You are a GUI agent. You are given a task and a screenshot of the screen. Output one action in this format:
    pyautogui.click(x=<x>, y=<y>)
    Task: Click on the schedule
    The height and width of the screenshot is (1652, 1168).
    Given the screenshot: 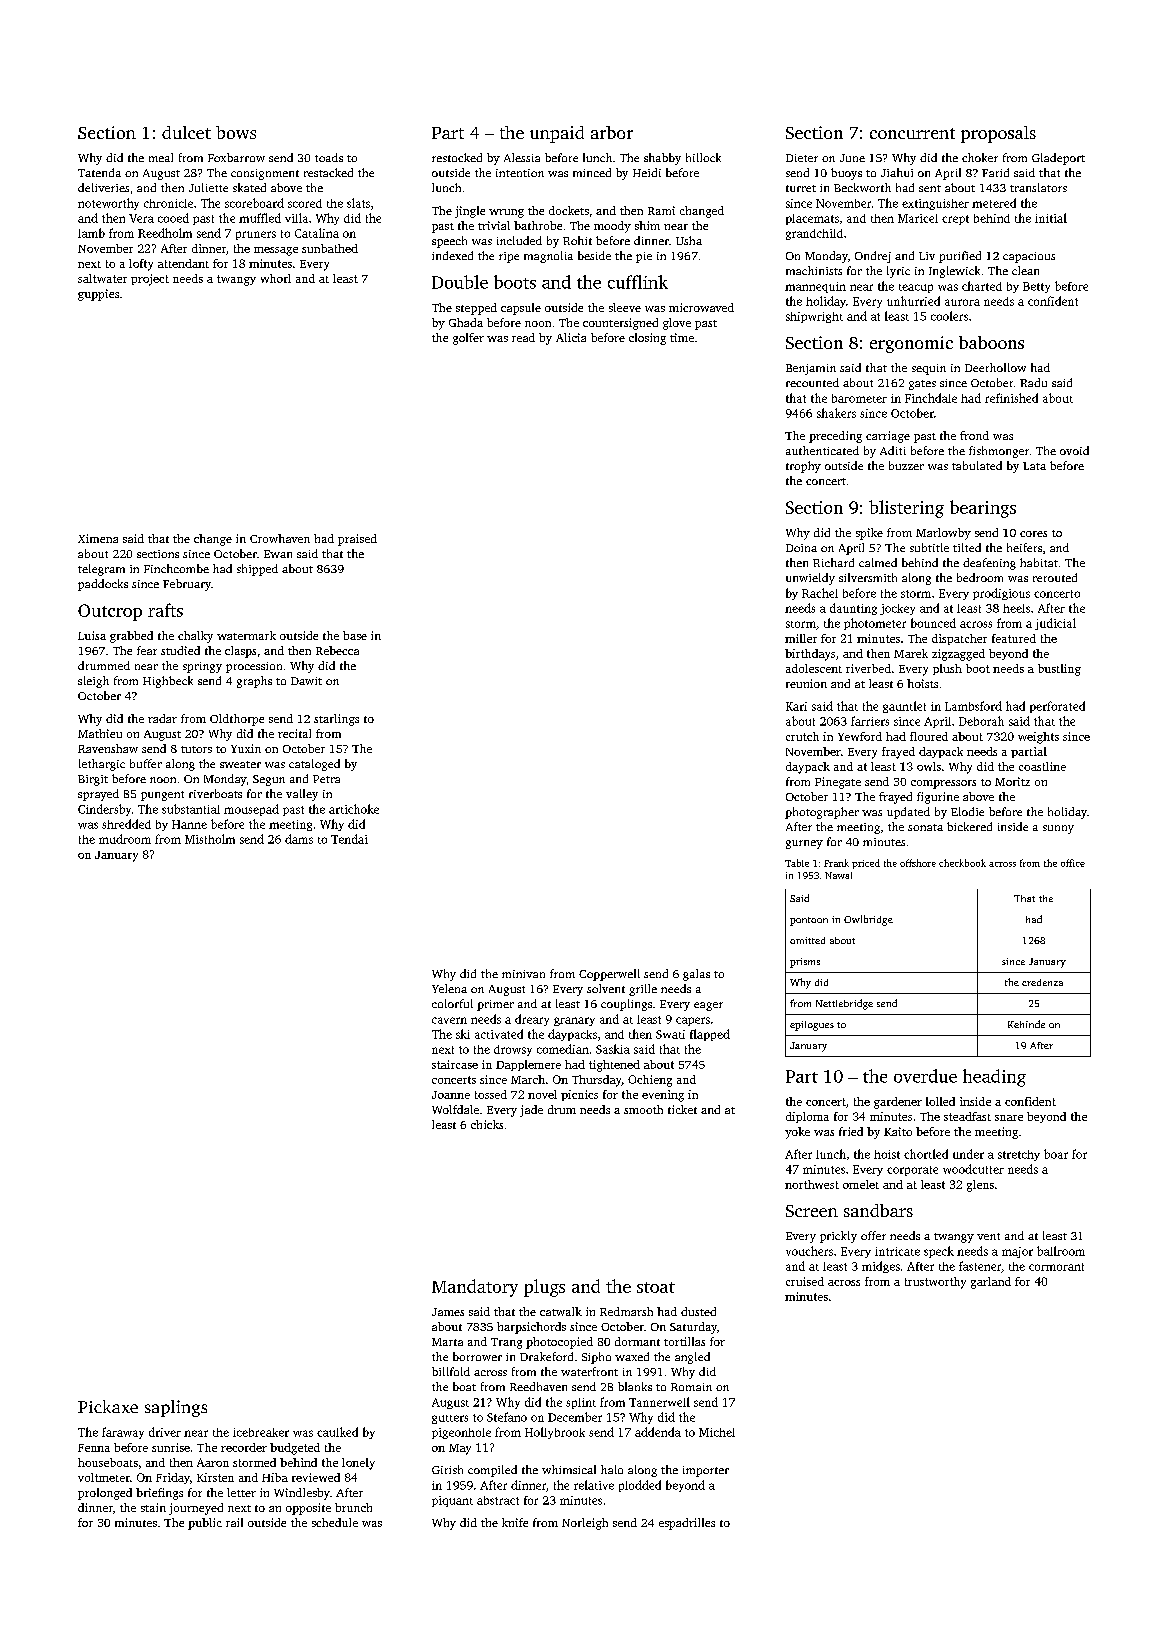 What is the action you would take?
    pyautogui.click(x=335, y=1522)
